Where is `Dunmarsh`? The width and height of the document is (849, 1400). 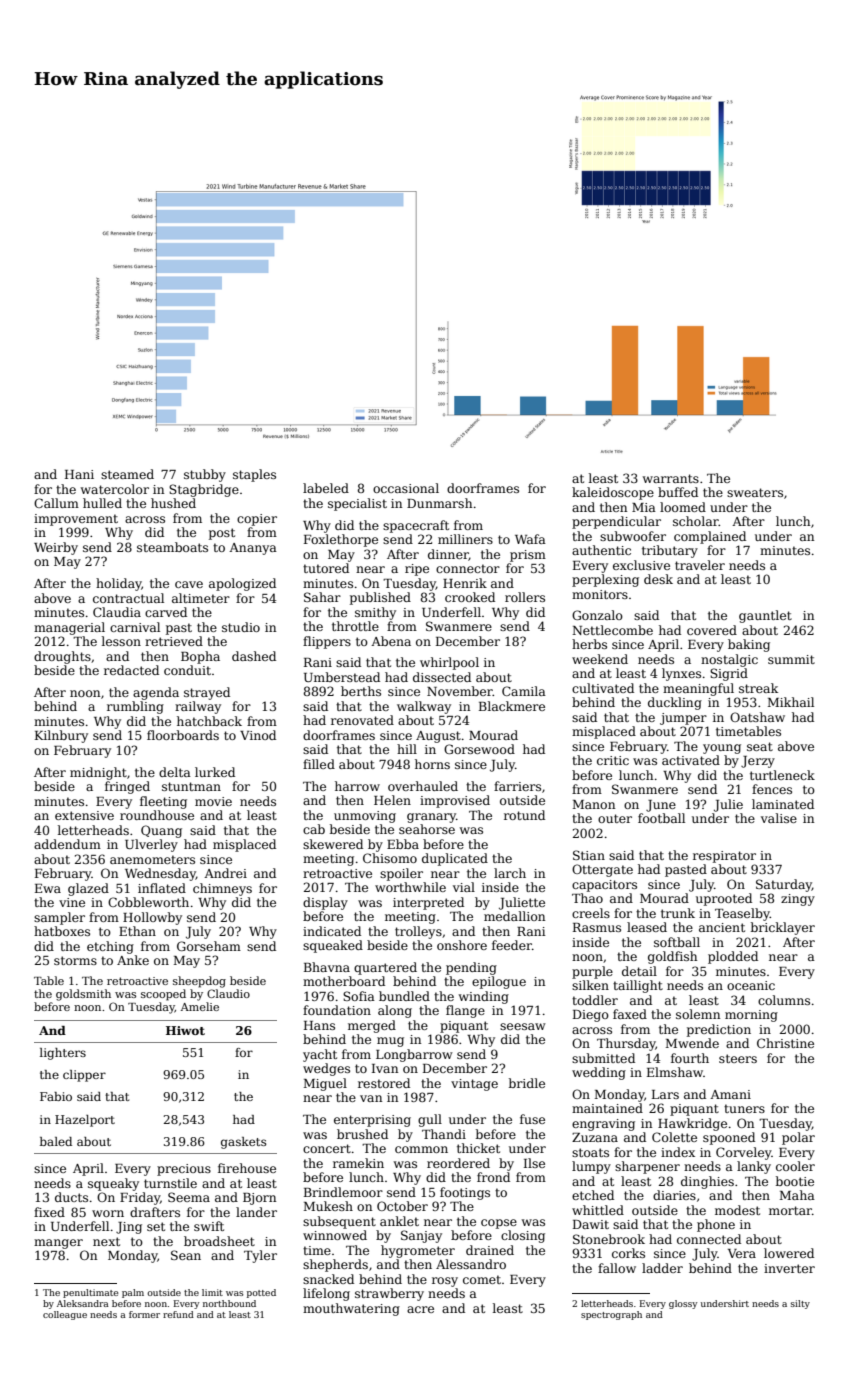 Dunmarsh is located at coordinates (439, 503).
